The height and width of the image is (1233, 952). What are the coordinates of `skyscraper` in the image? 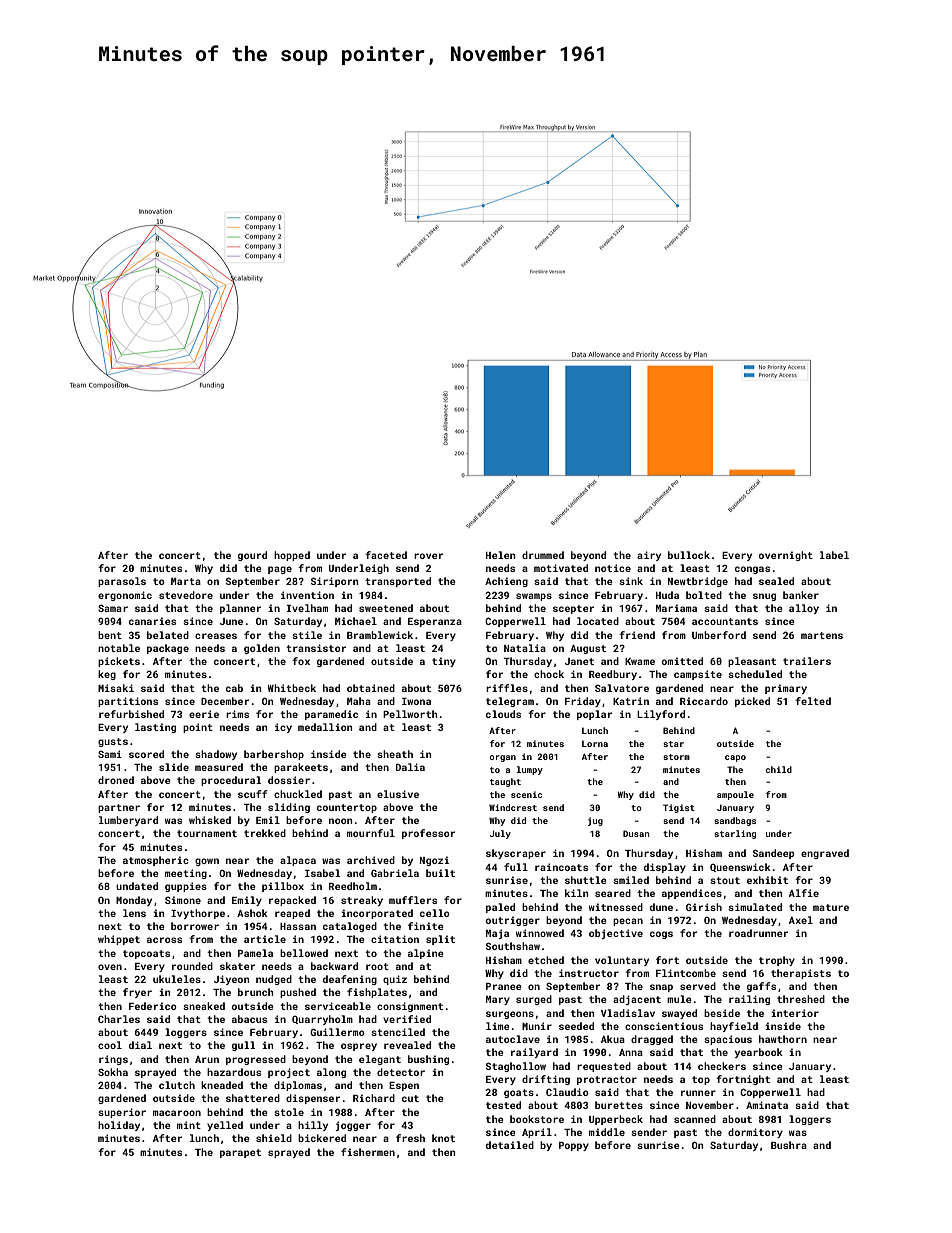 It's located at (516, 854).
